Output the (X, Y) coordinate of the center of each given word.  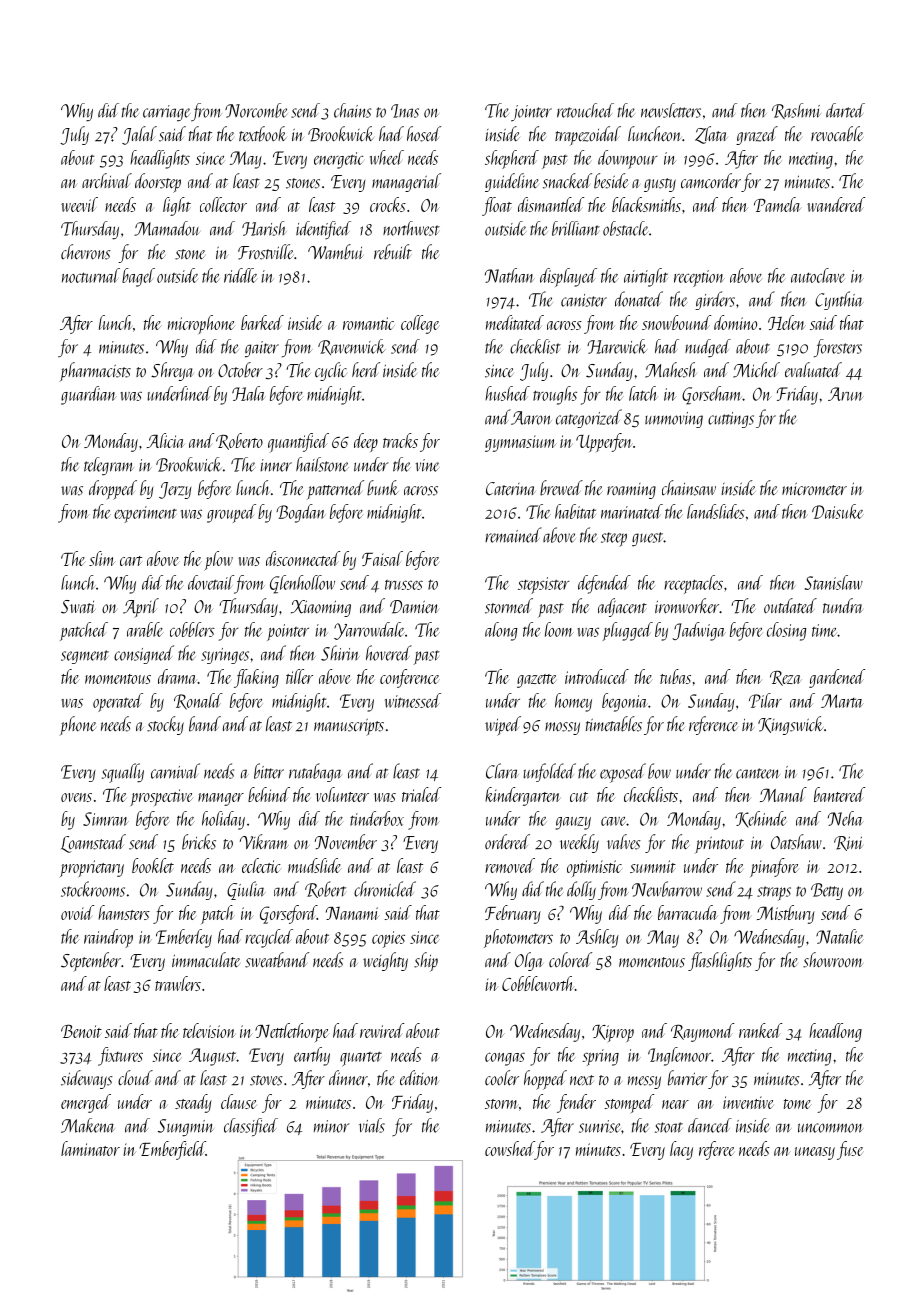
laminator (90, 1148)
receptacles (693, 584)
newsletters (671, 110)
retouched (585, 110)
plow (218, 561)
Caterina (511, 489)
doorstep (158, 183)
